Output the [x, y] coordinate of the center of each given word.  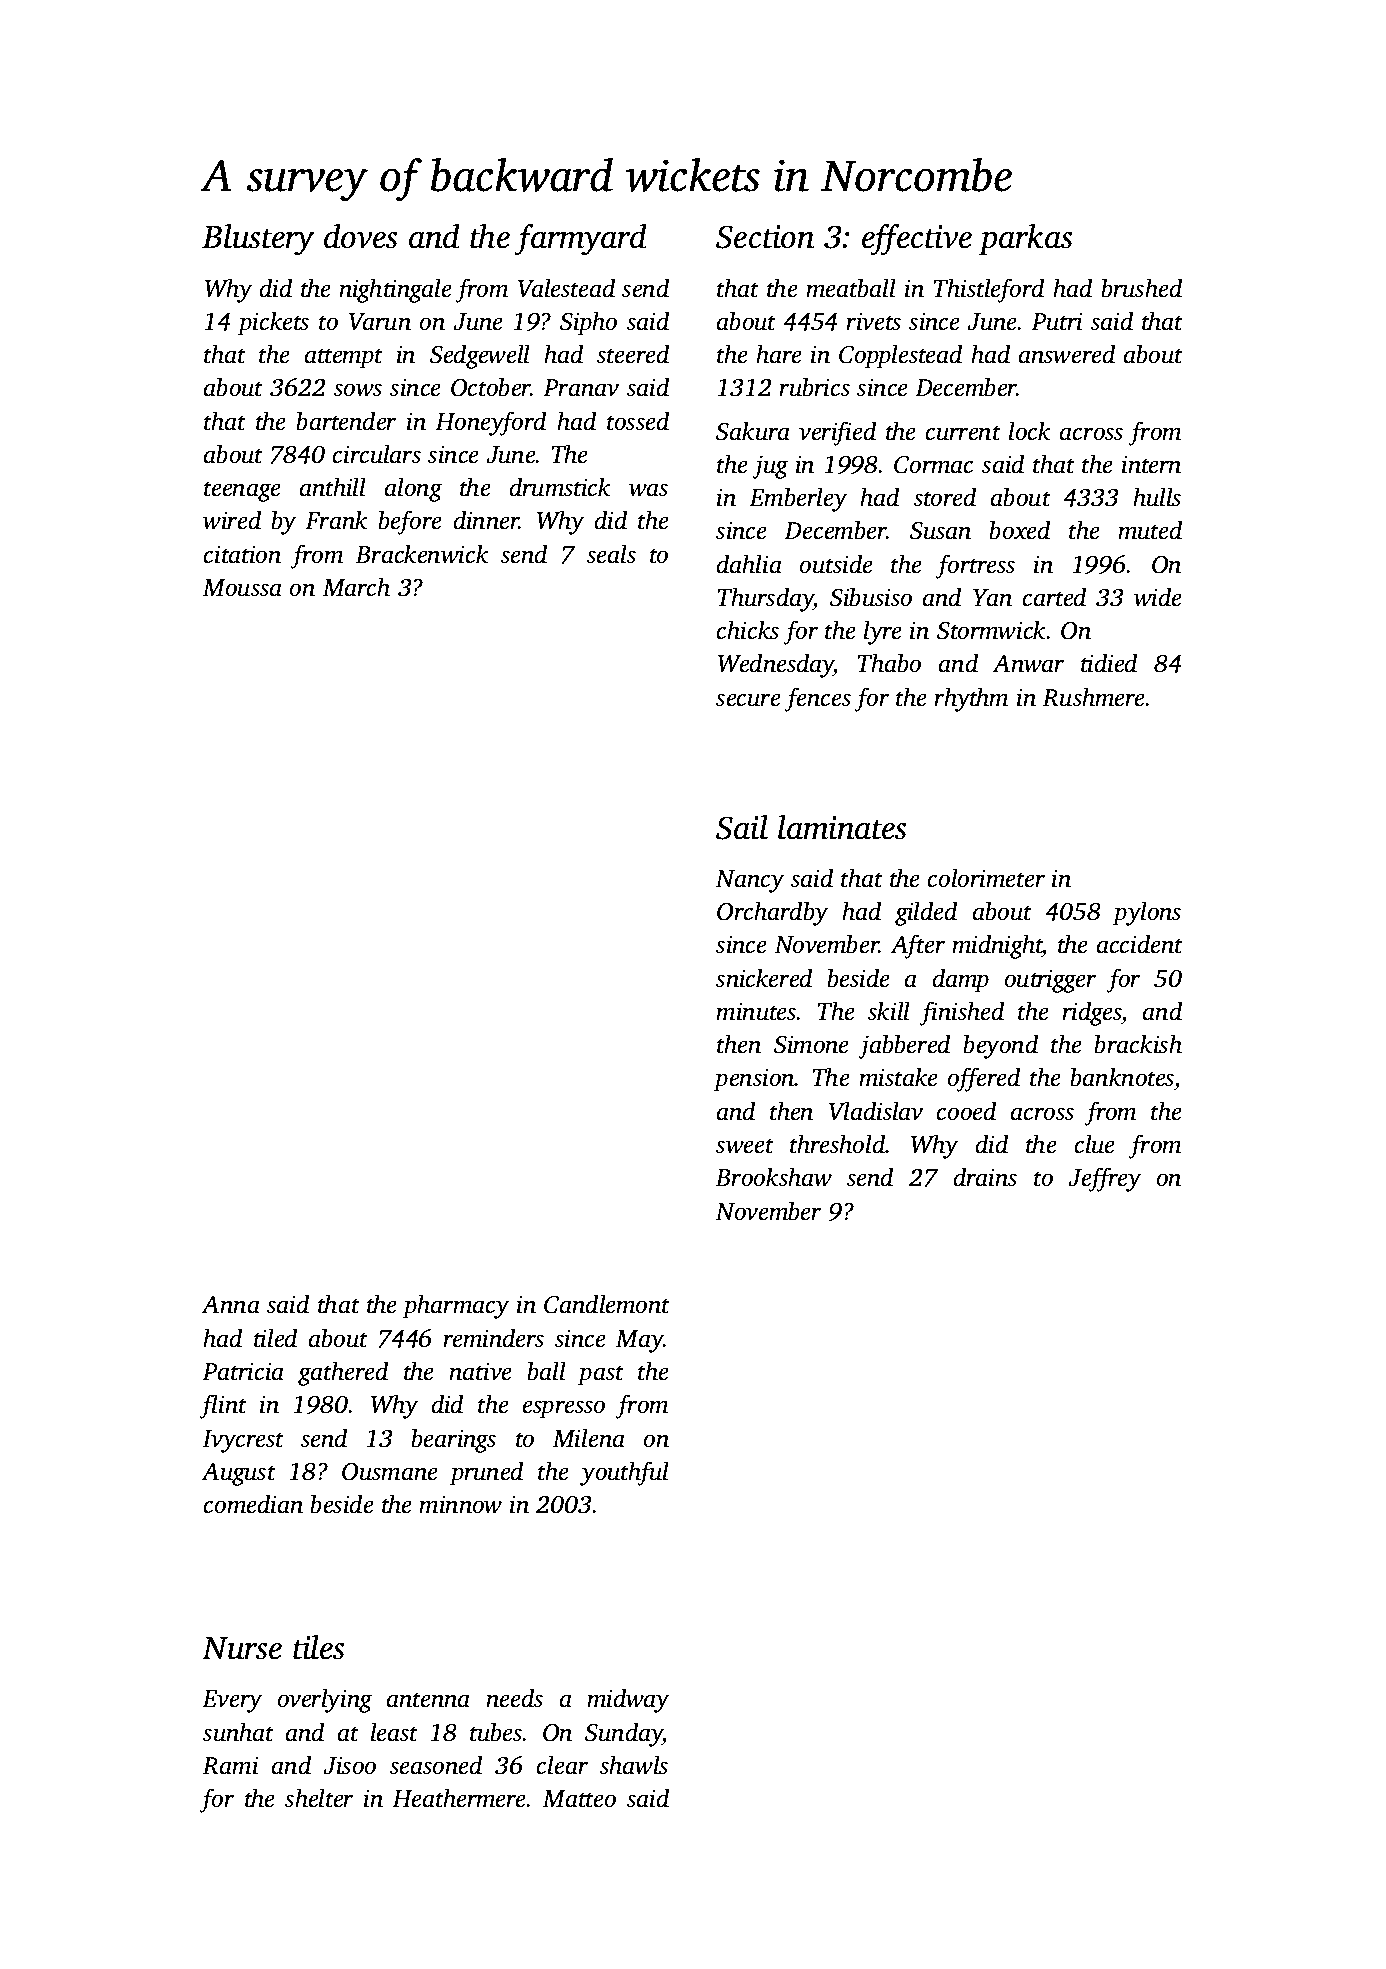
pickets [273, 323]
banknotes [1122, 1077]
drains [985, 1177]
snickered [764, 978]
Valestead [566, 288]
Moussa [242, 588]
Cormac [933, 465]
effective [917, 240]
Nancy [749, 881]
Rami [230, 1765]
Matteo [579, 1799]
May [639, 1341]
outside [836, 564]
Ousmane [390, 1472]
